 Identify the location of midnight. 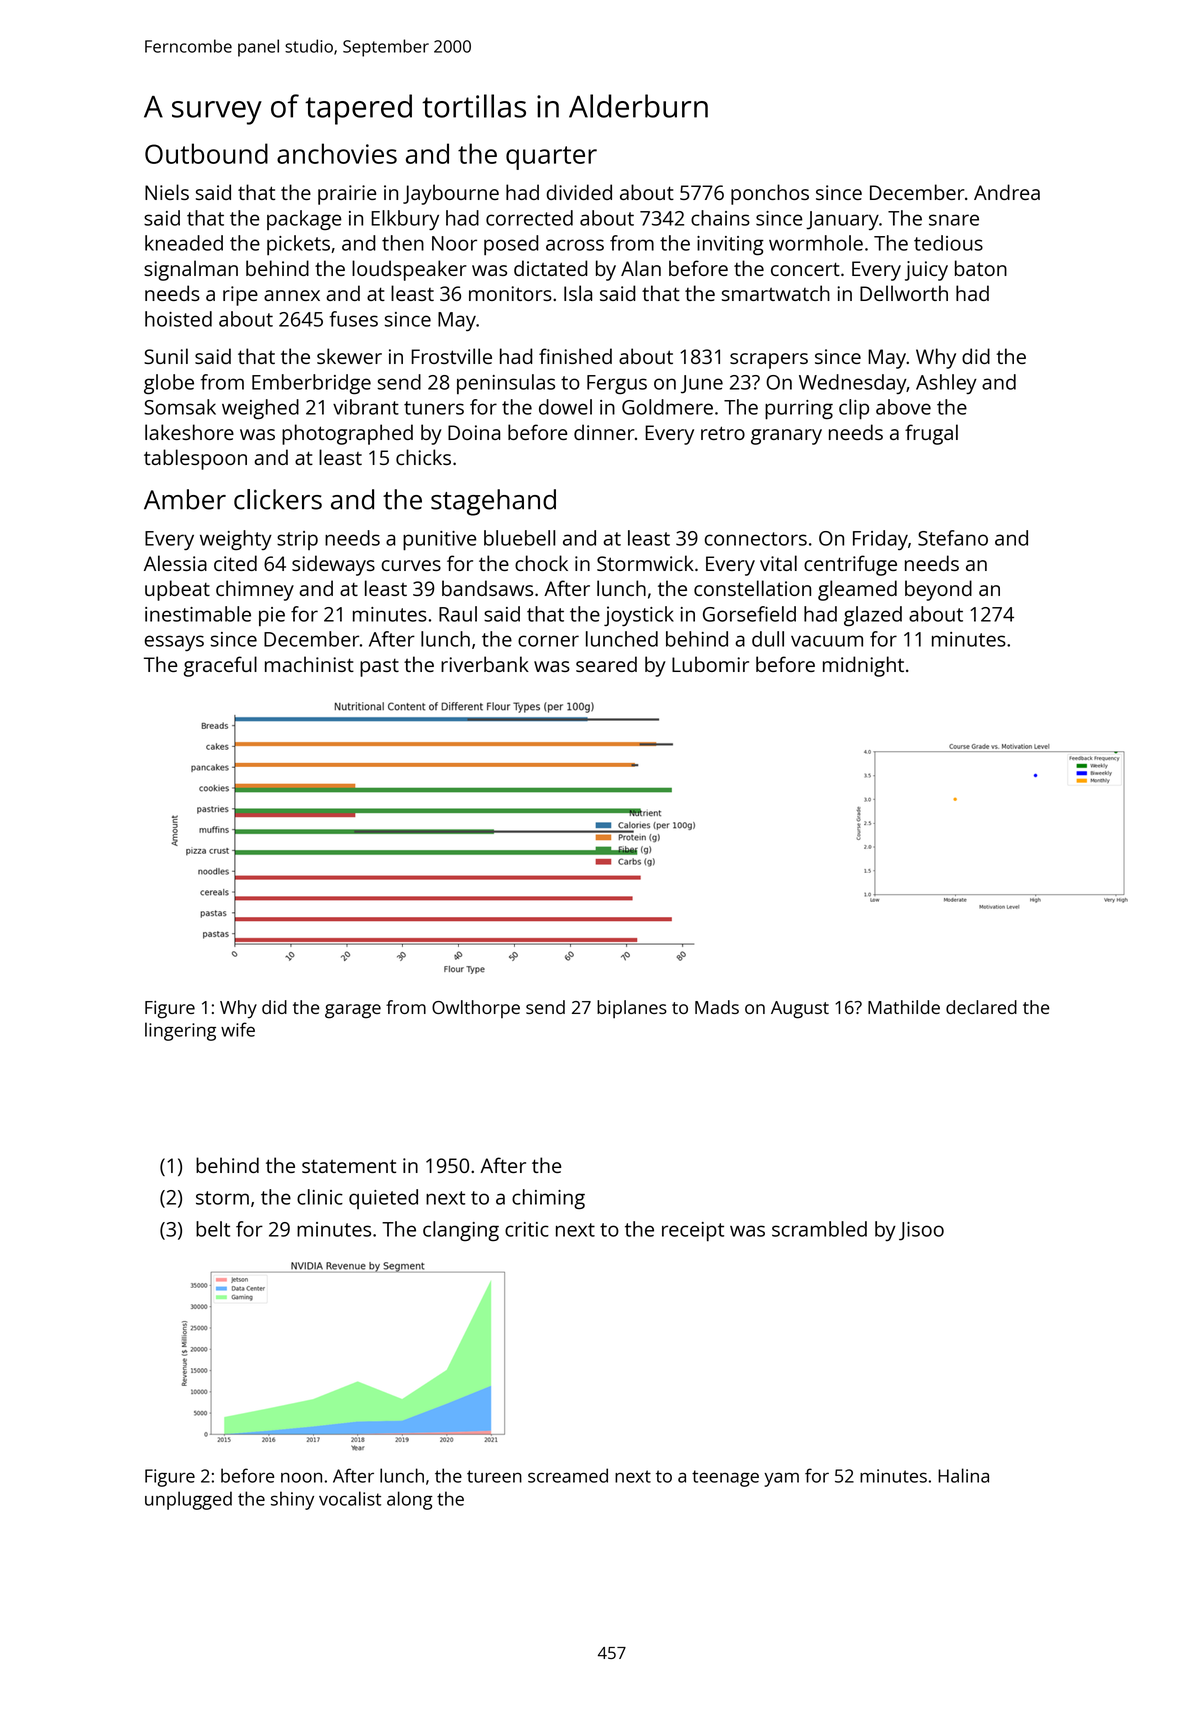
(863, 666).
